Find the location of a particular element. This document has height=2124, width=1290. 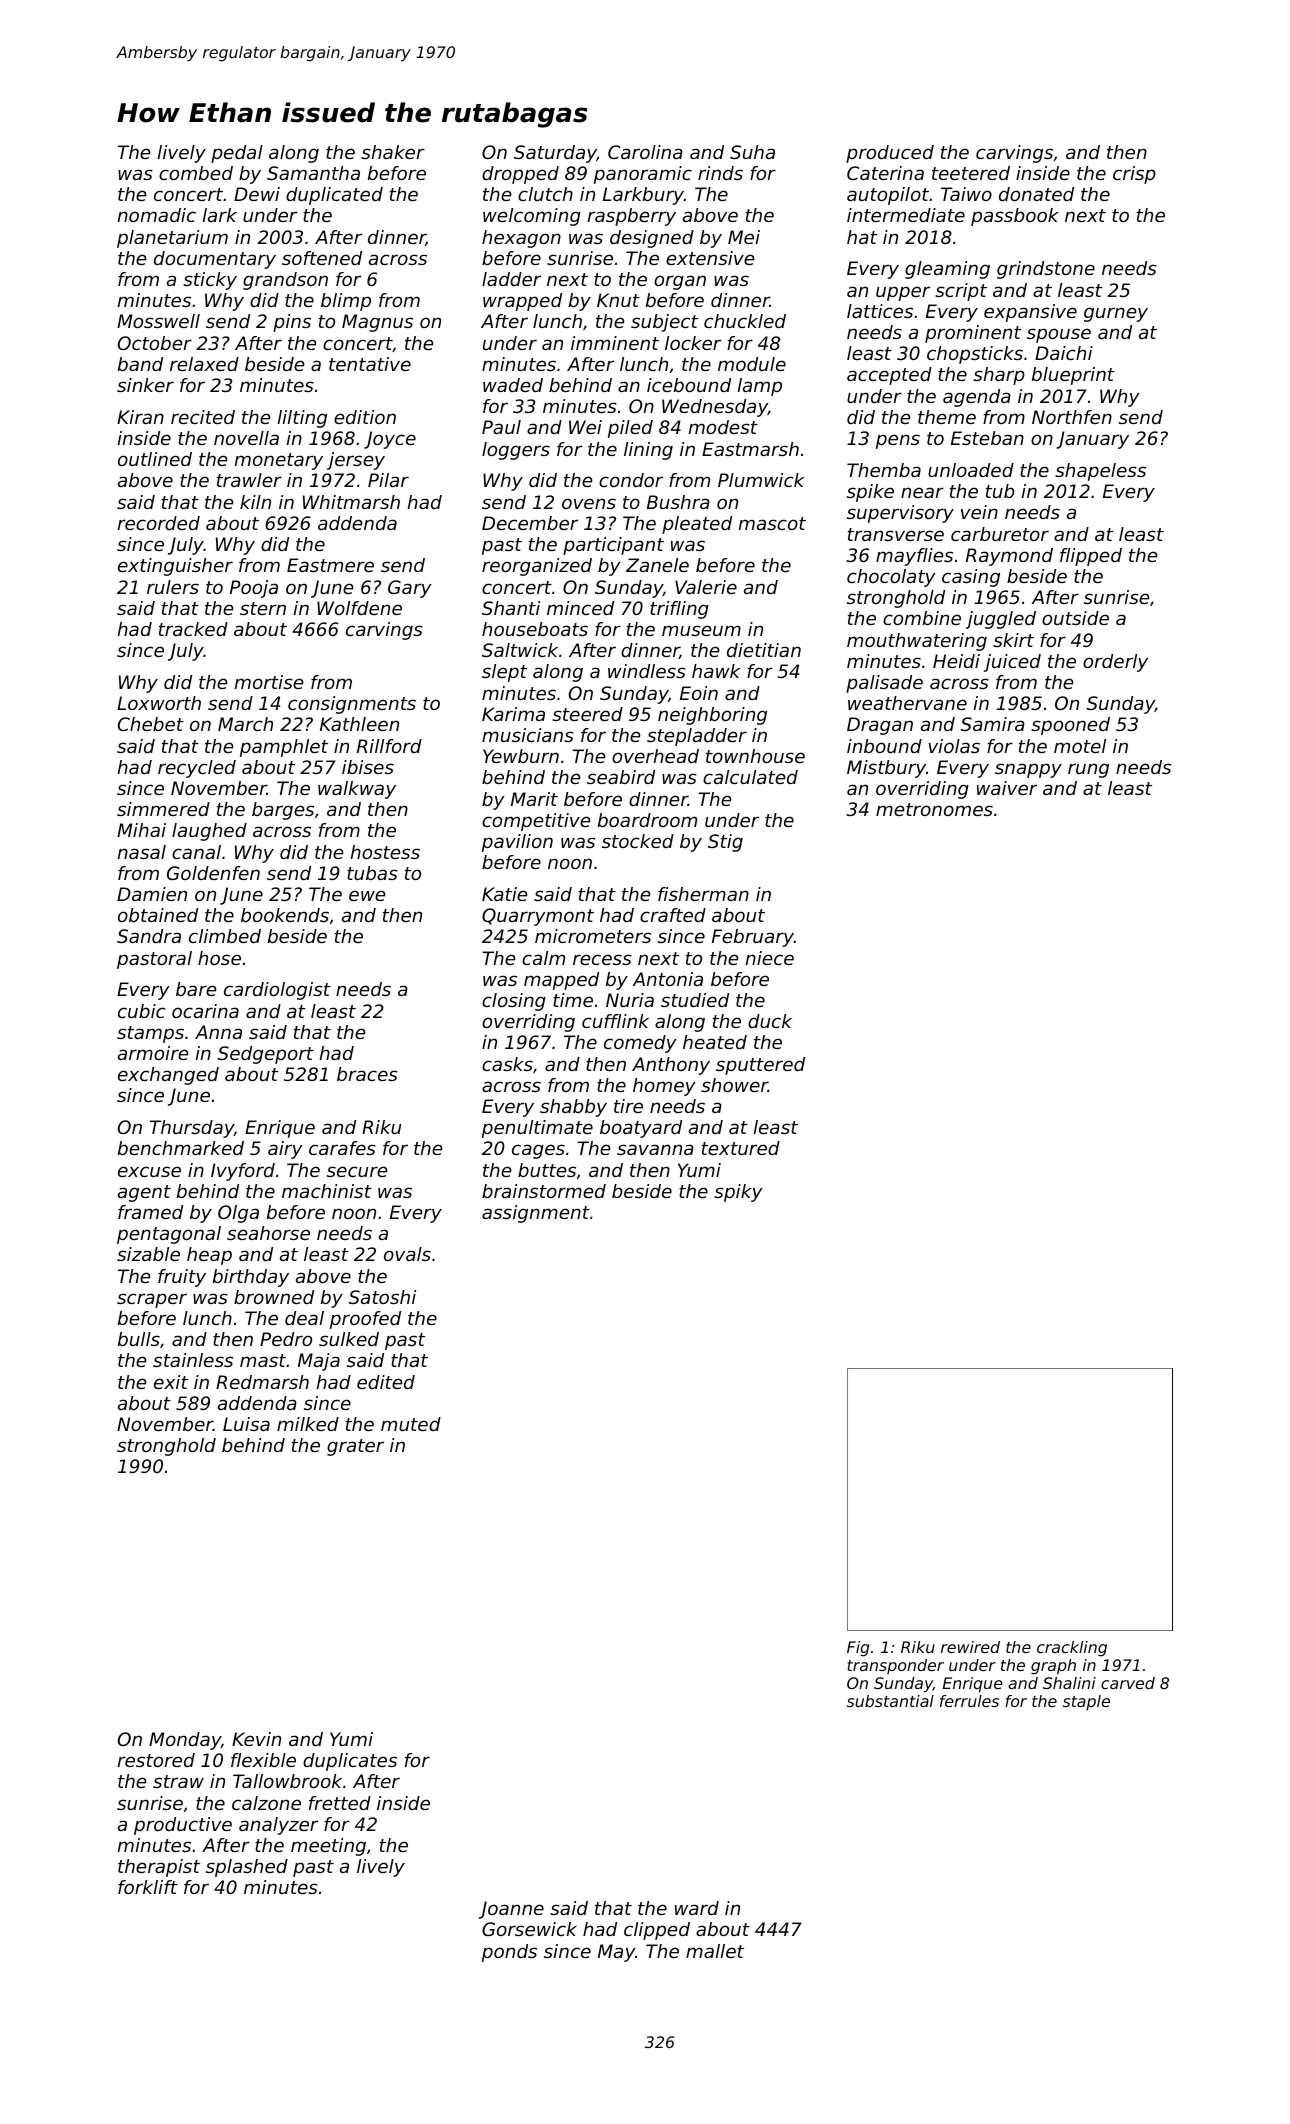

mallet is located at coordinates (715, 1951).
